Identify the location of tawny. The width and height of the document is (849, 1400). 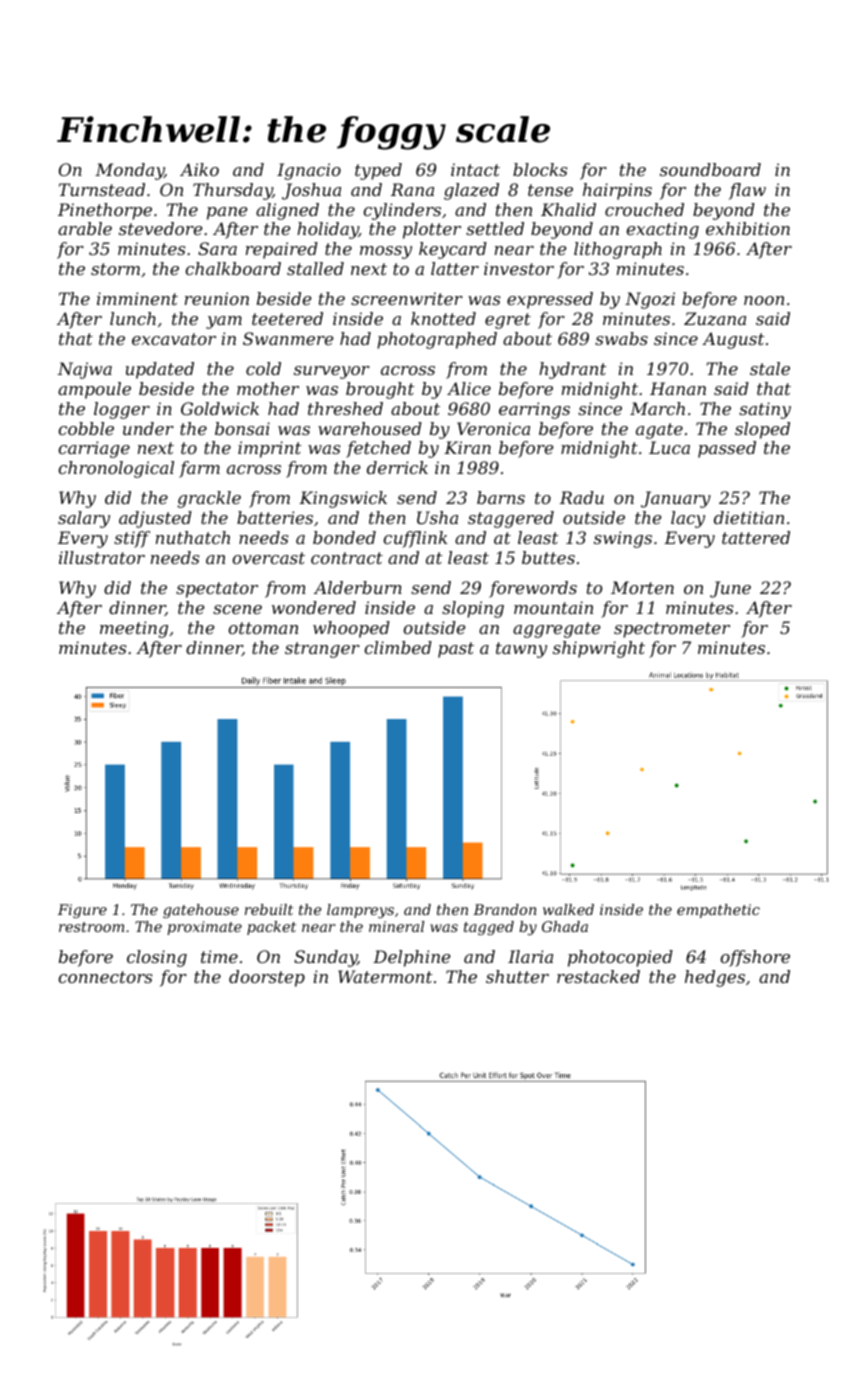
(521, 650).
